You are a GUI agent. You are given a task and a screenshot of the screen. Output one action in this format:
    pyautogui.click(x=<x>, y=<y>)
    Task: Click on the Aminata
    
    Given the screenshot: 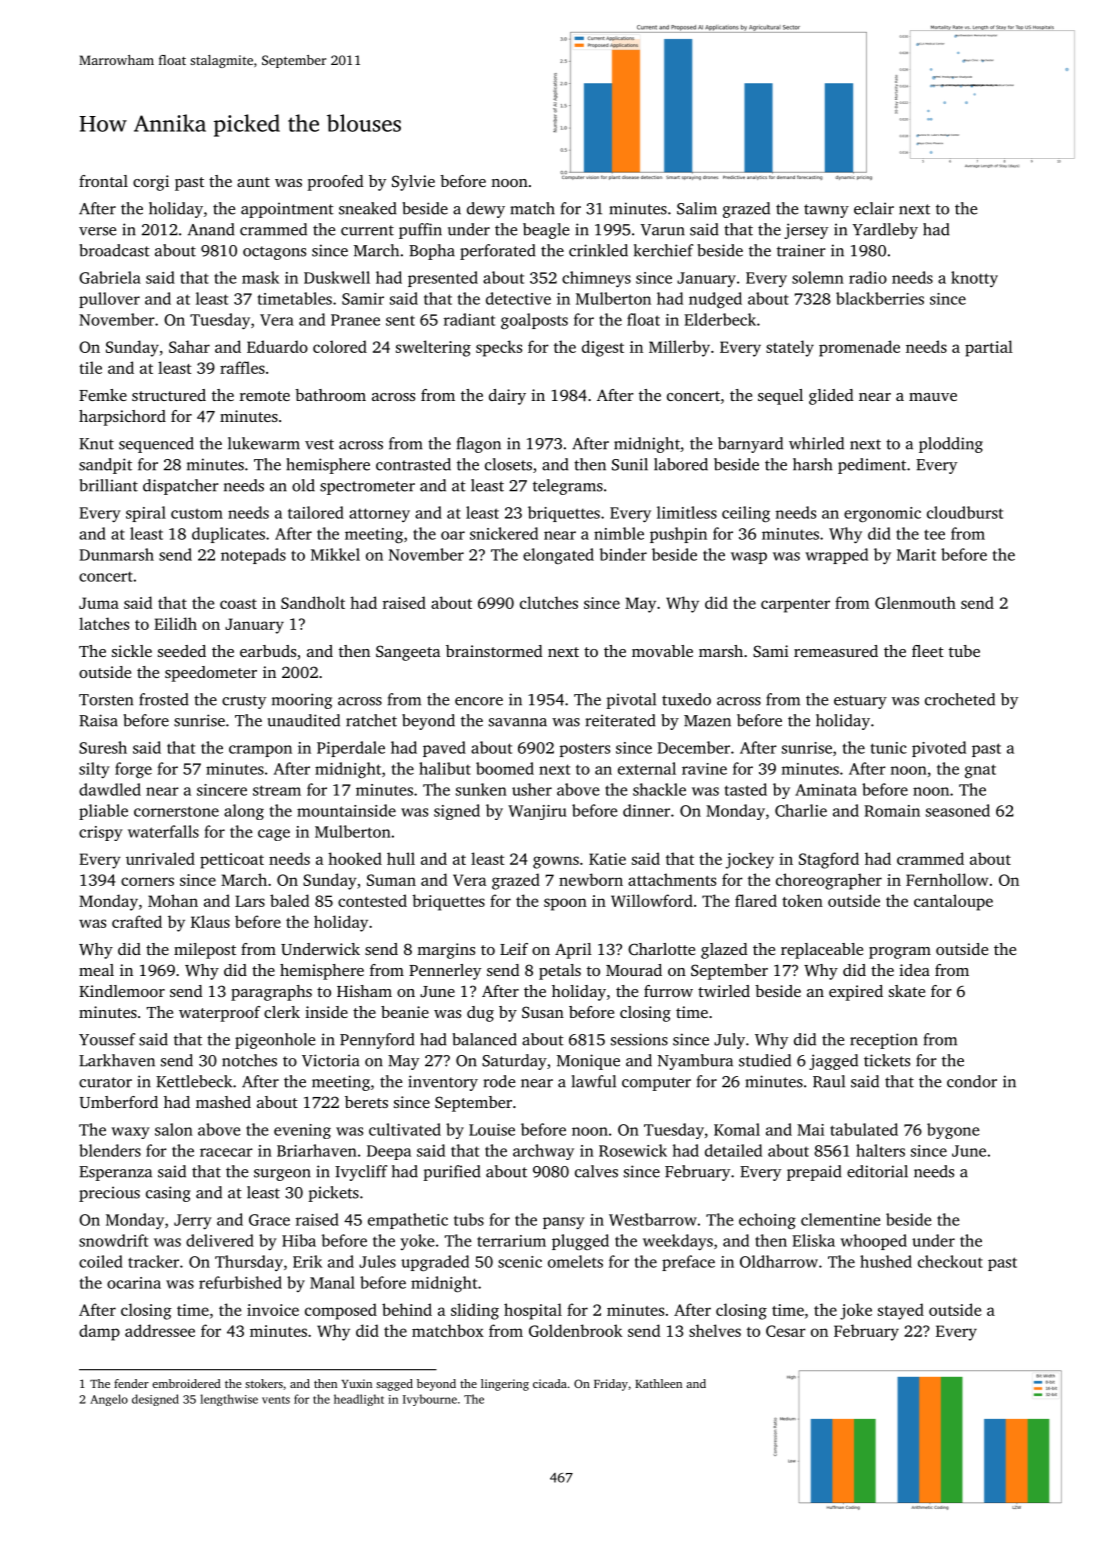 What is the action you would take?
    pyautogui.click(x=826, y=790)
